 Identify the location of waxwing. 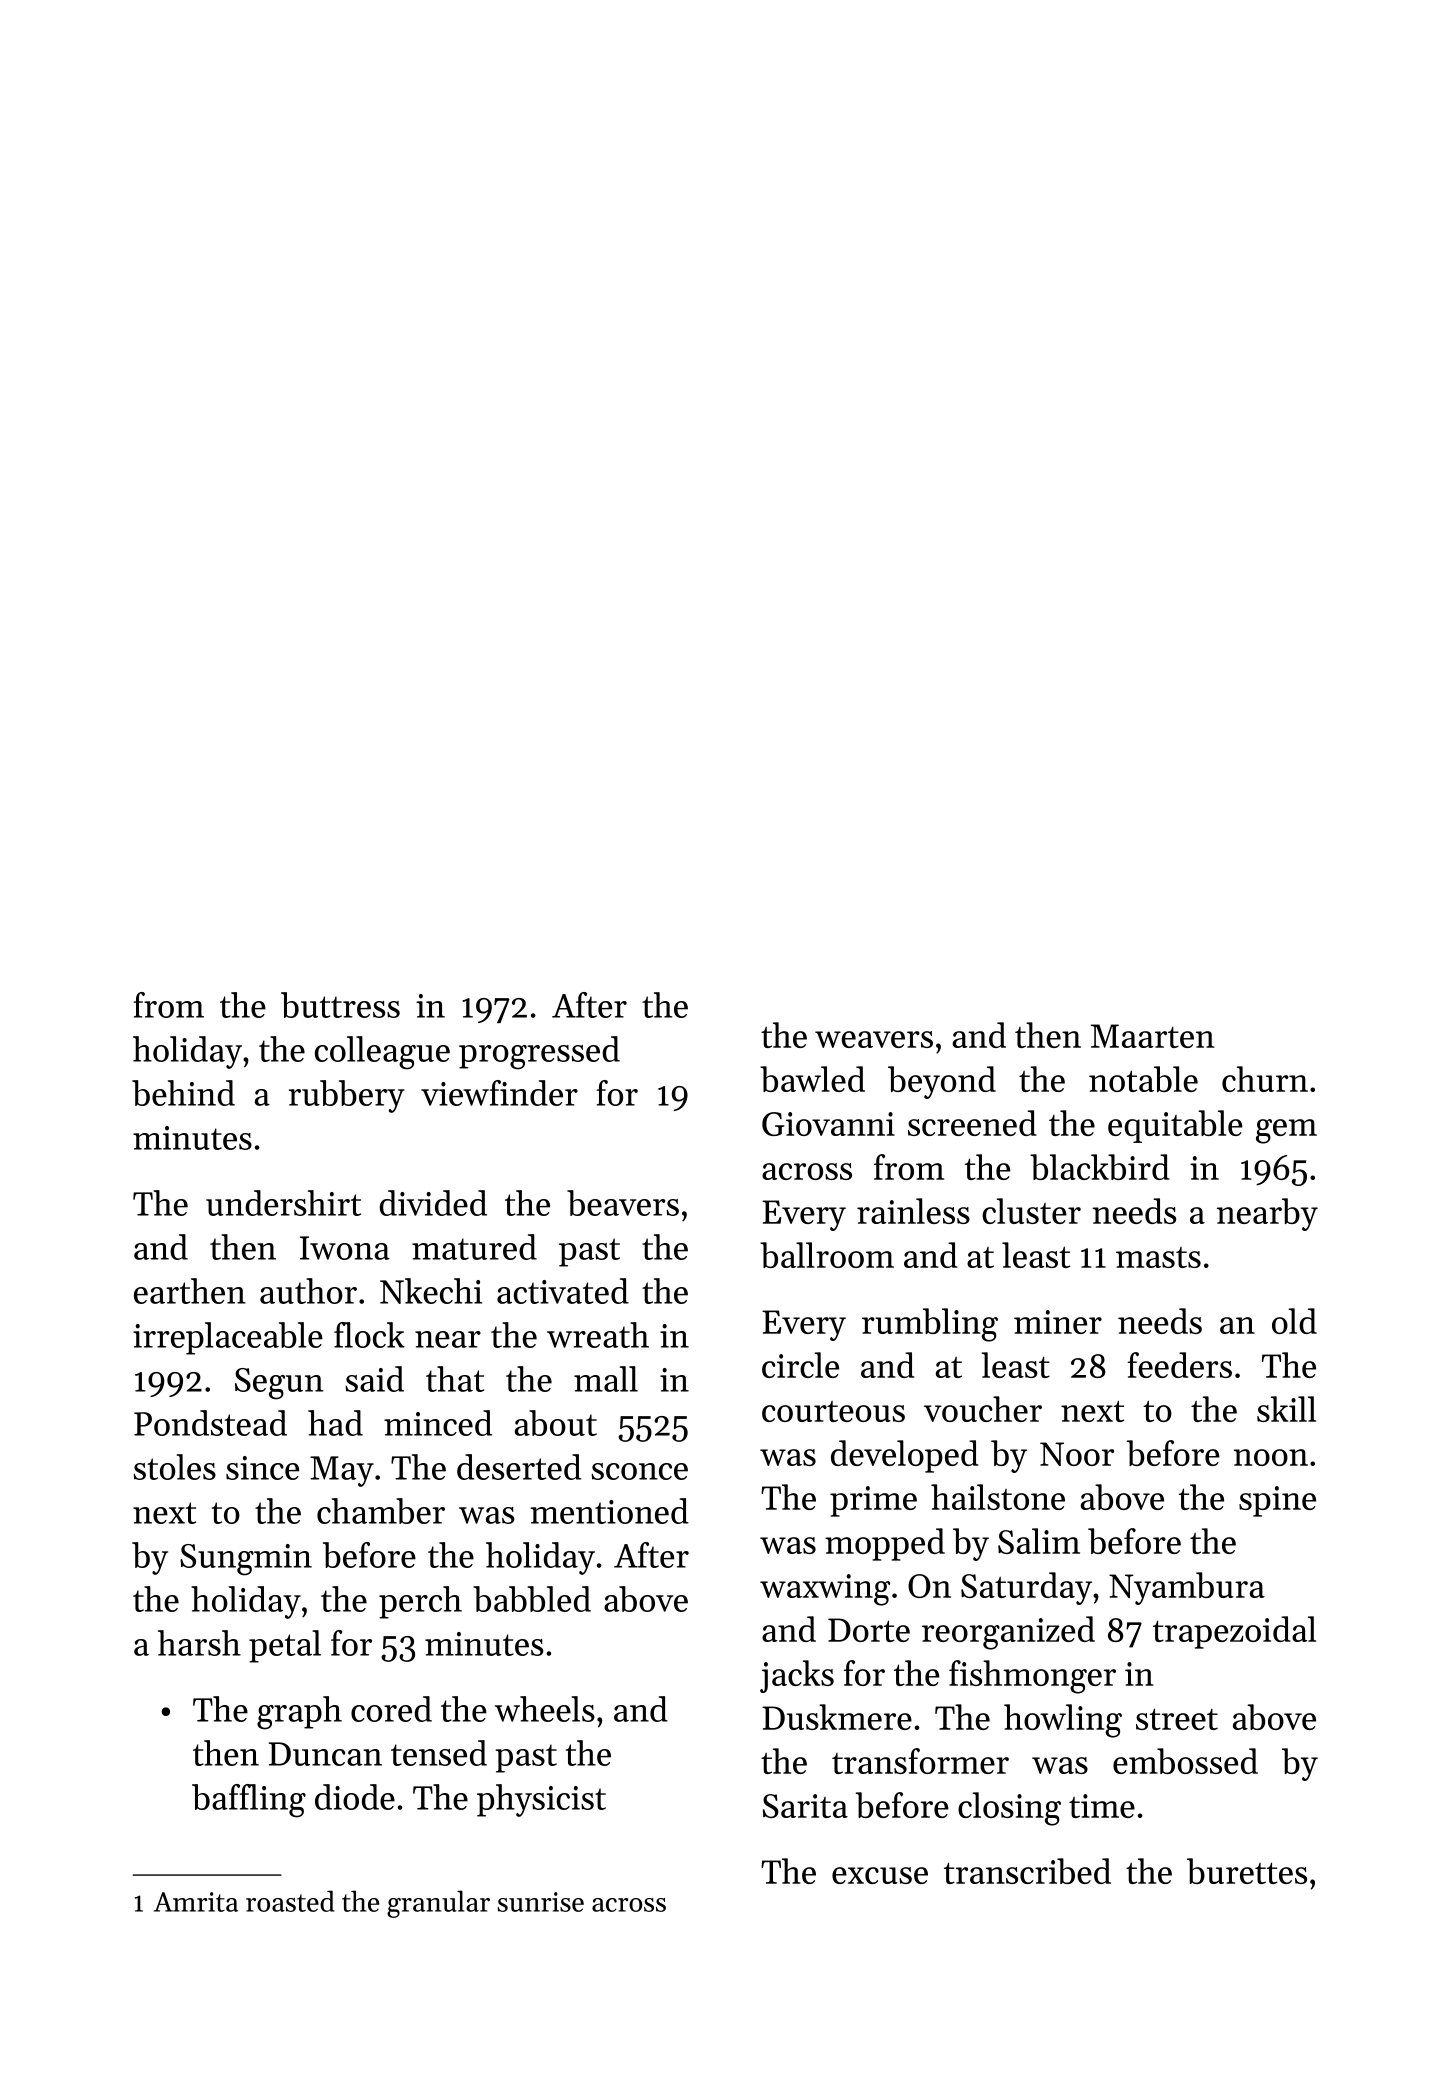
(825, 1590).
